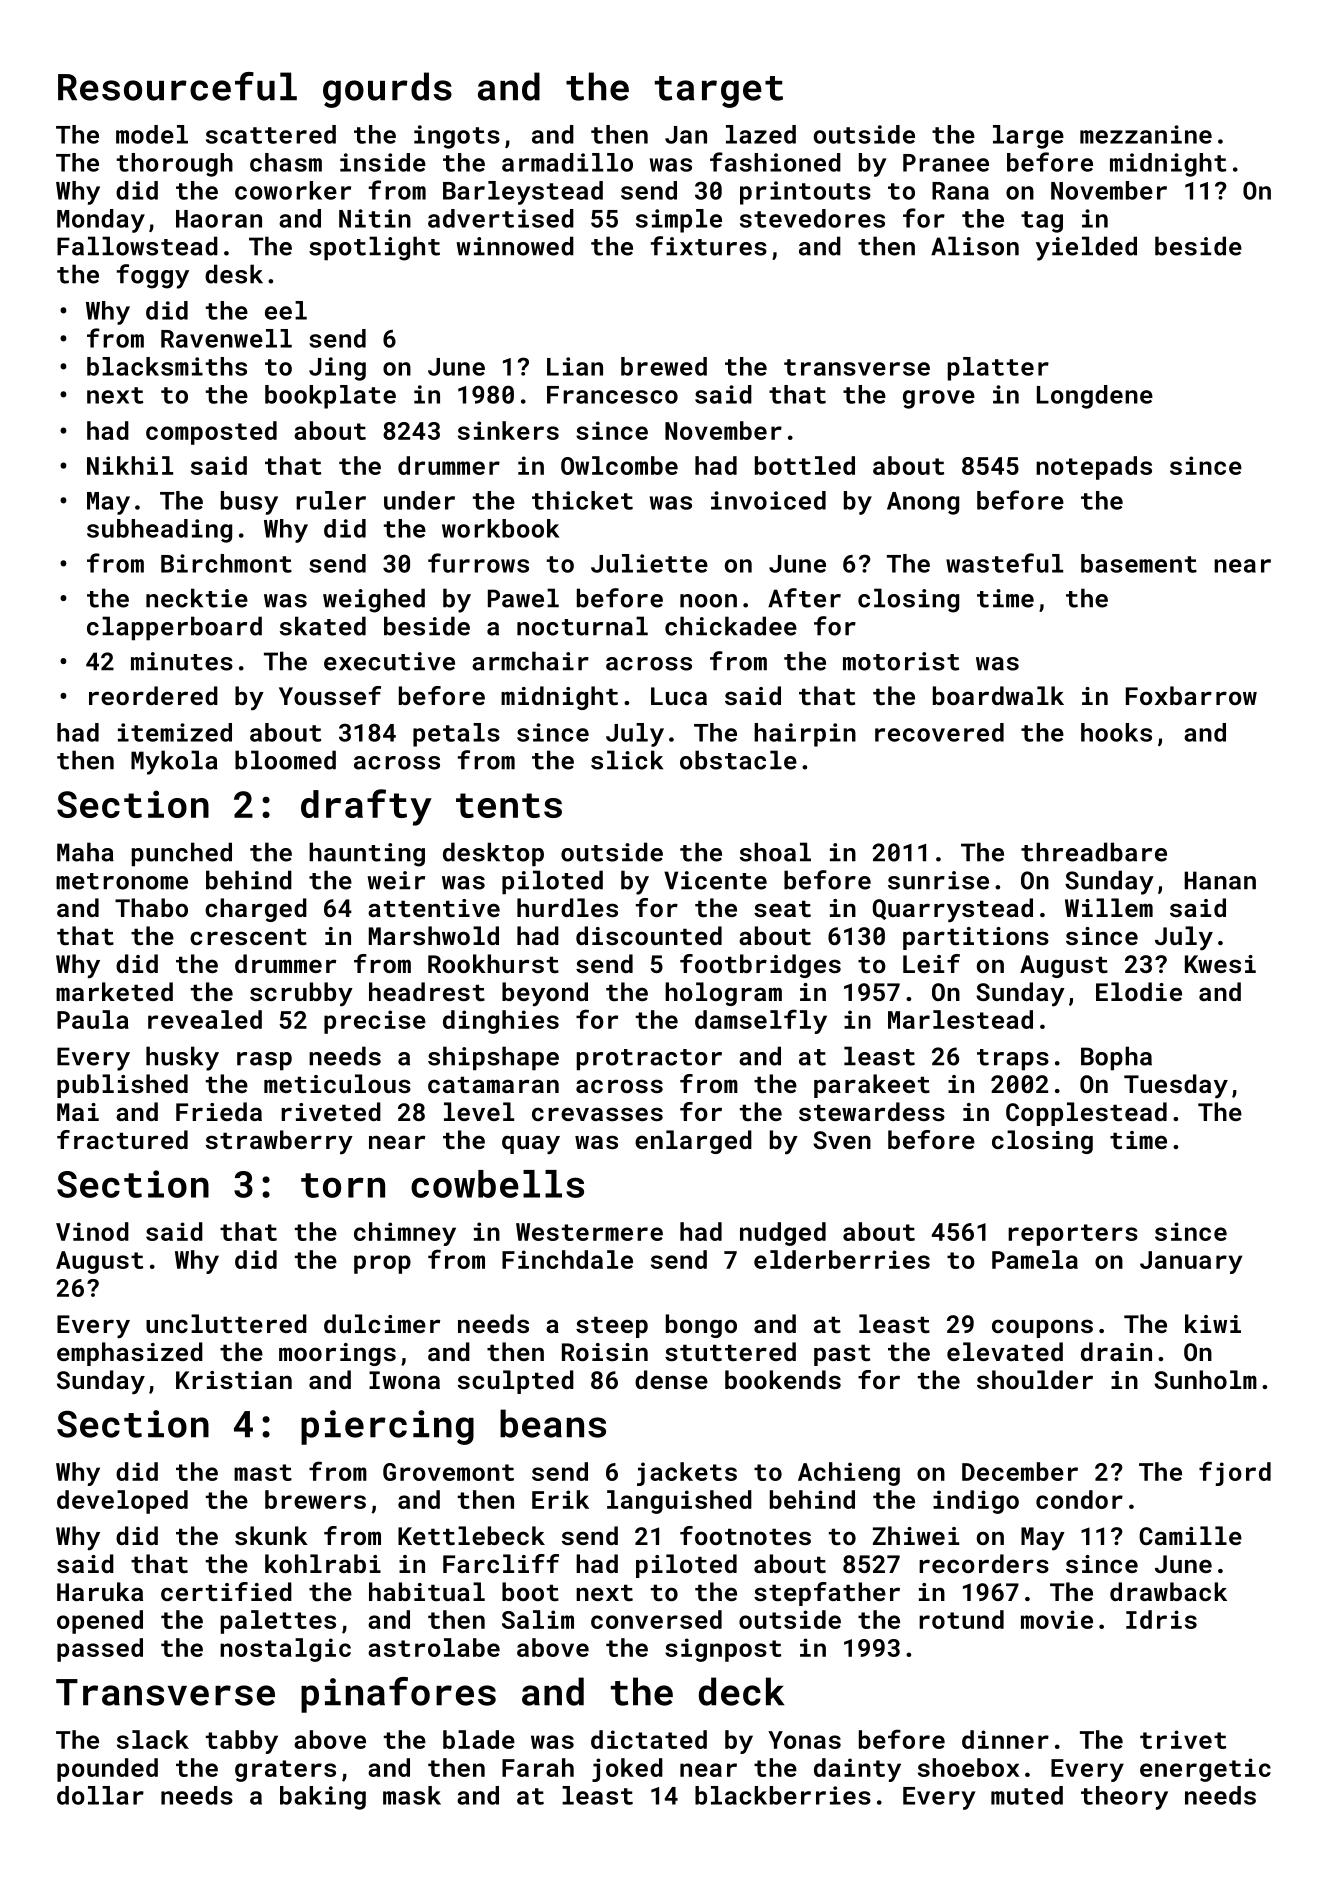  Describe the element at coordinates (1027, 1795) in the screenshot. I see `muted` at that location.
